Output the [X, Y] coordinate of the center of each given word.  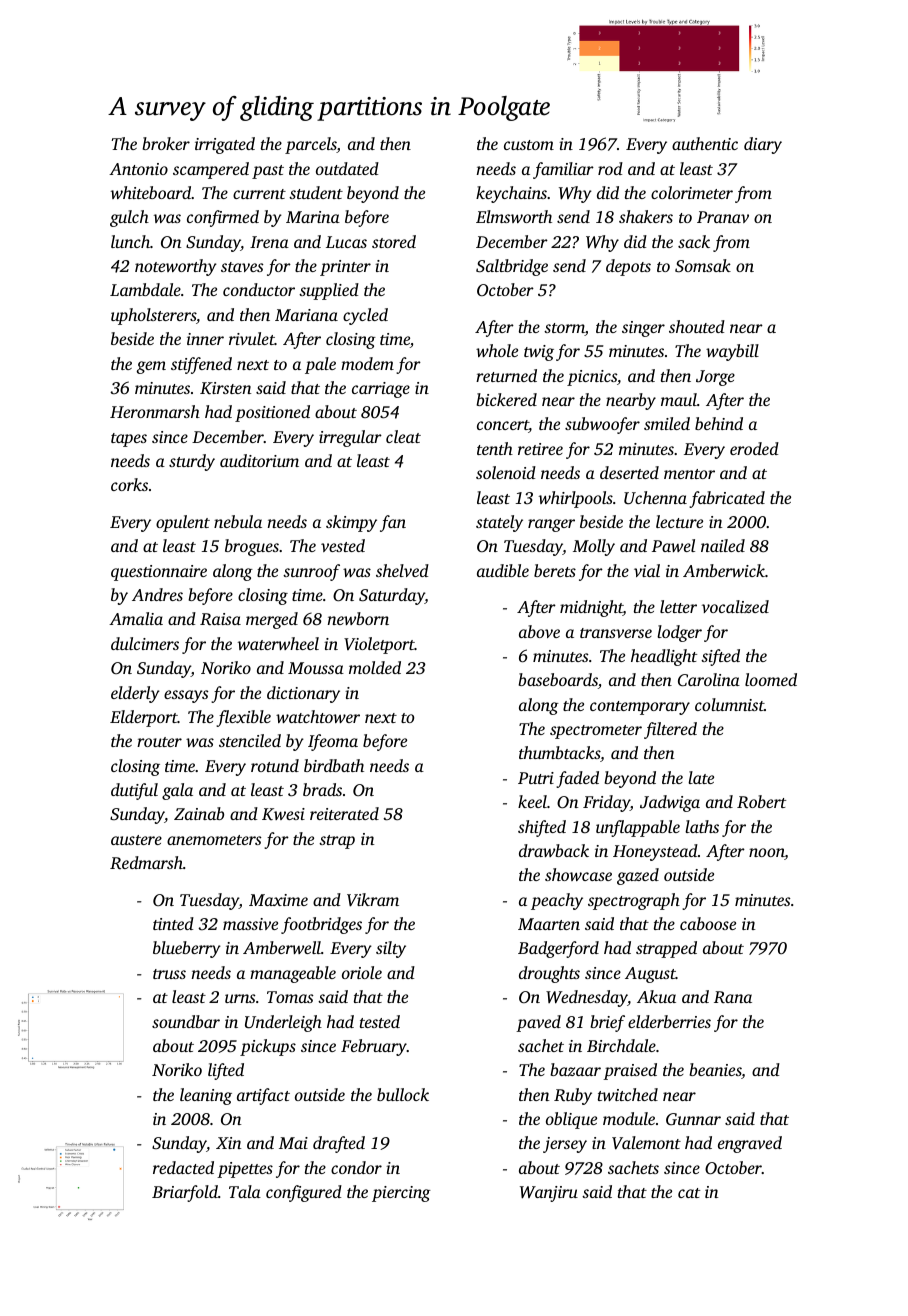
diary [763, 145]
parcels [311, 145]
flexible [243, 718]
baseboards [558, 679]
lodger [679, 633]
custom [529, 145]
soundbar [186, 1021]
